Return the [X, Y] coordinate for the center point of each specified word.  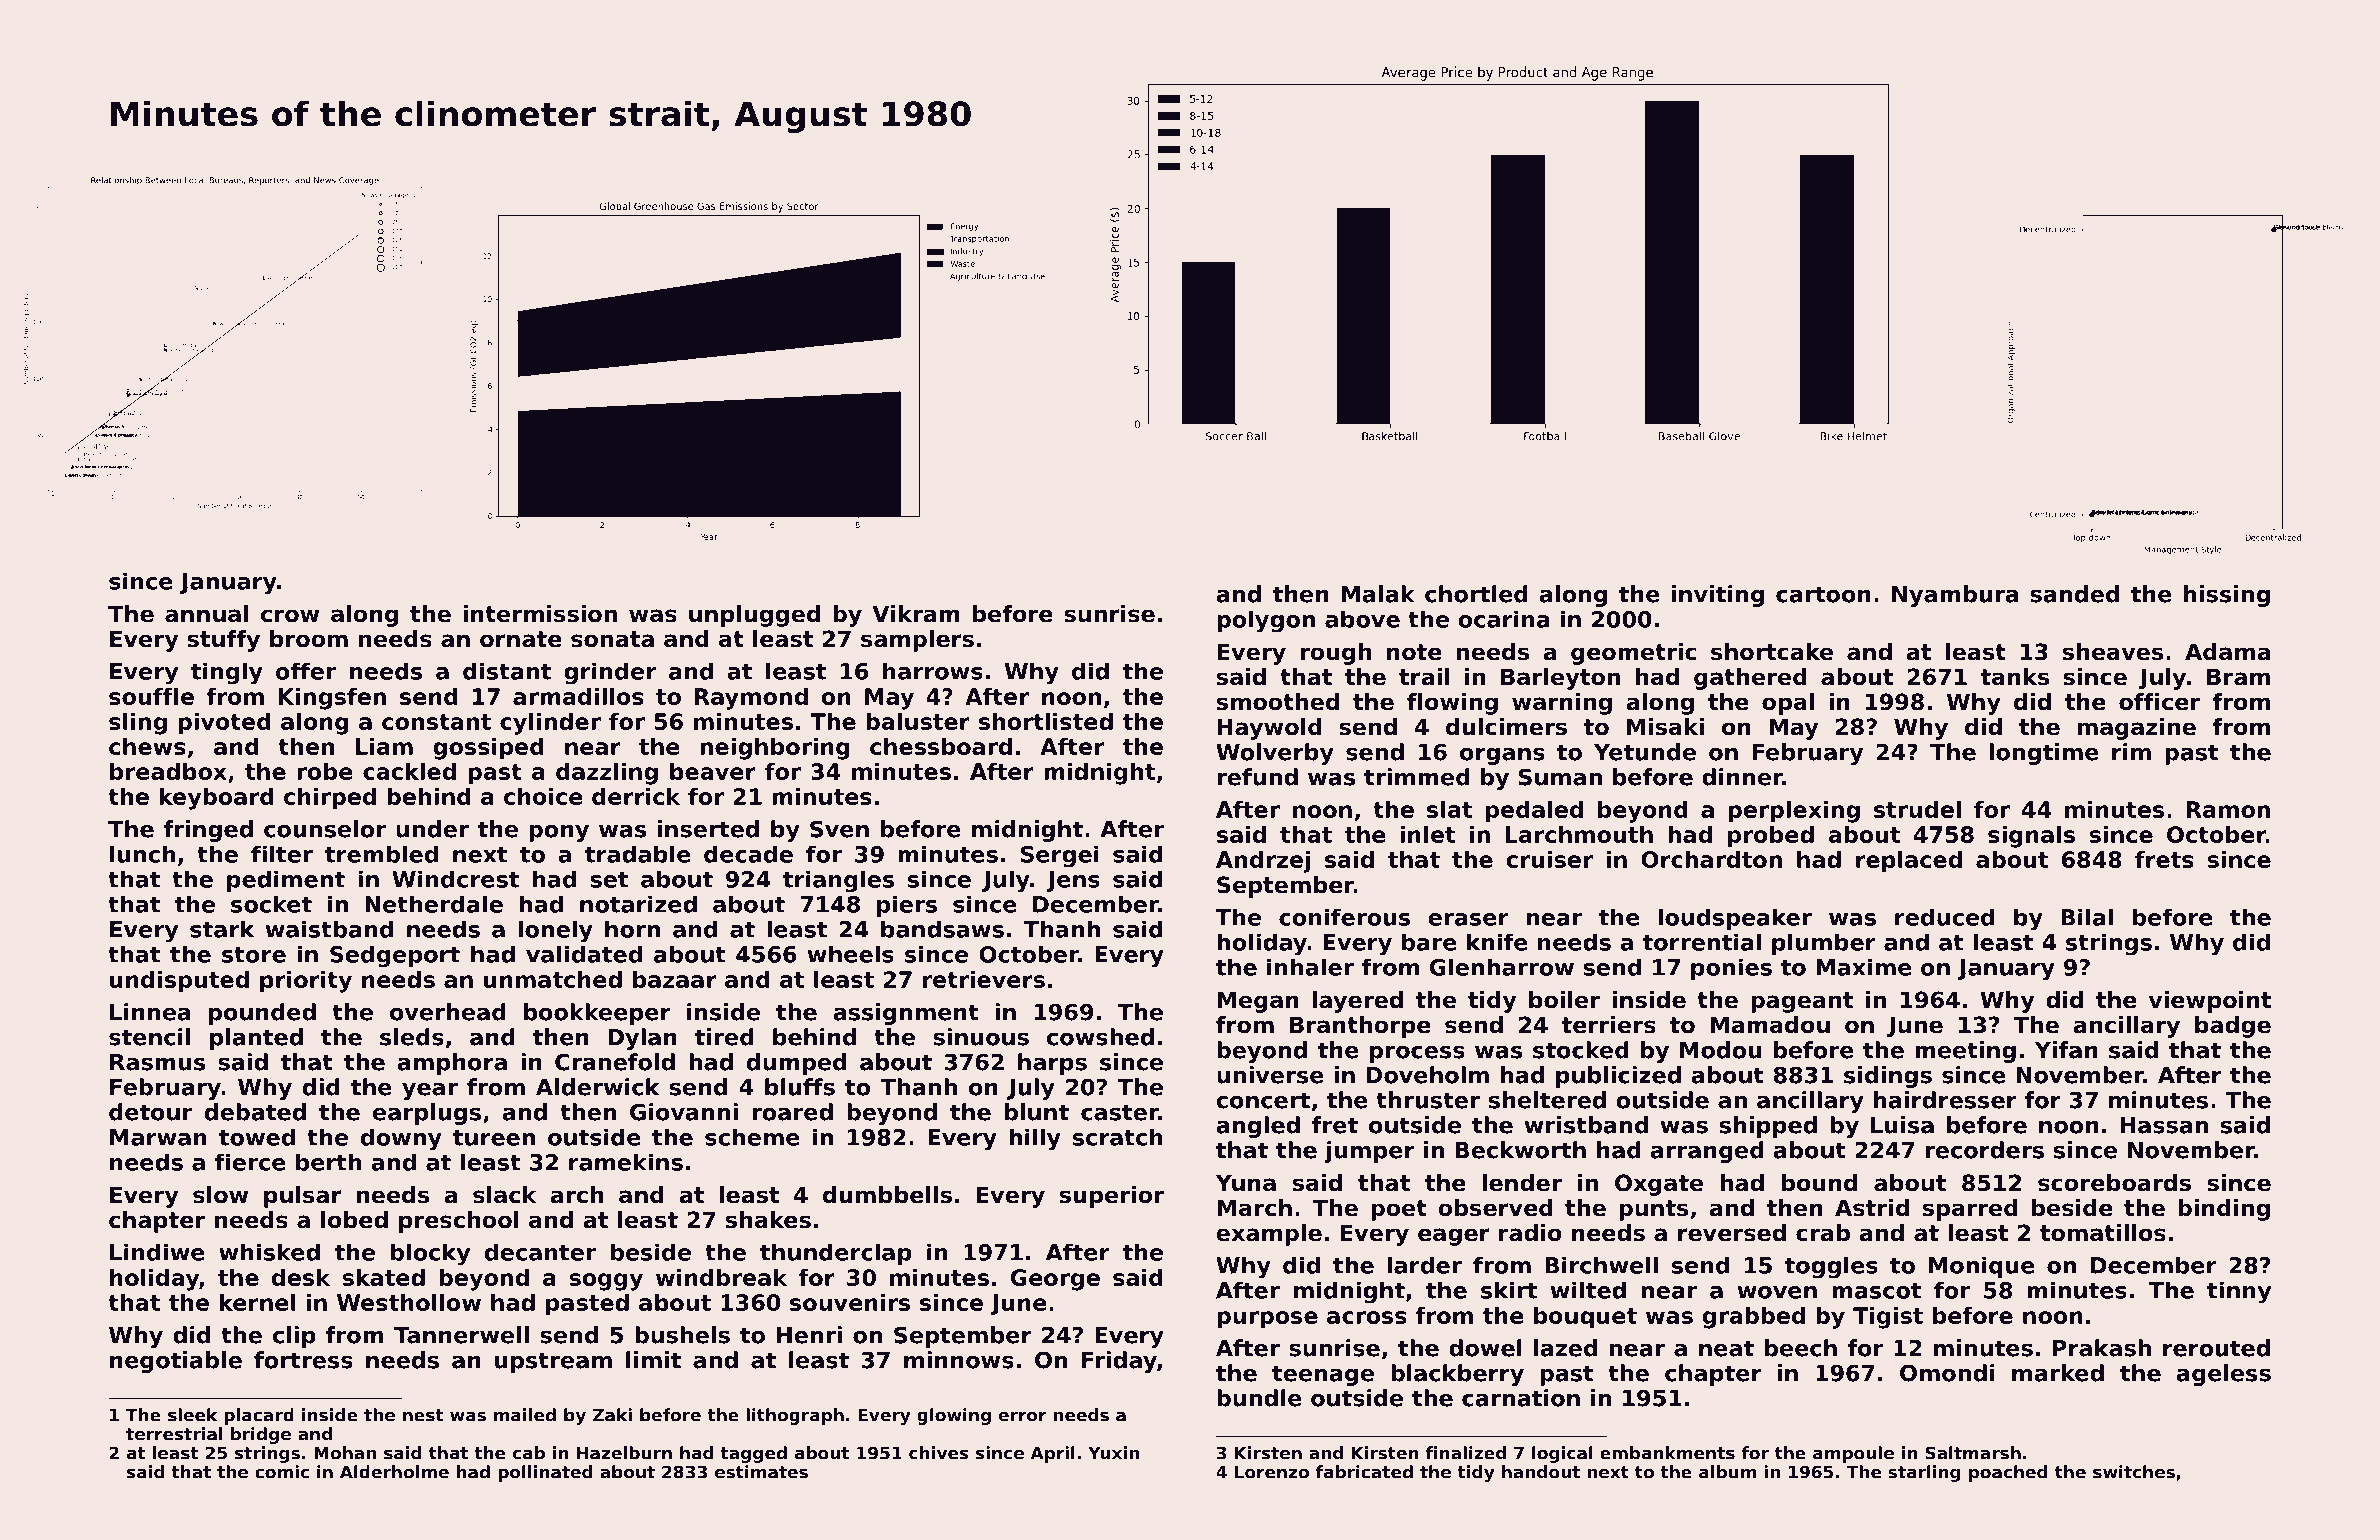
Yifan [2066, 1050]
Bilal [2087, 917]
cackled [409, 771]
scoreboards [2114, 1183]
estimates [761, 1472]
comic [282, 1472]
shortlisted [1046, 721]
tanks [2015, 677]
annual [206, 614]
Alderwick [597, 1087]
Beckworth [1520, 1150]
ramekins [626, 1162]
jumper [1369, 1152]
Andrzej [1263, 862]
